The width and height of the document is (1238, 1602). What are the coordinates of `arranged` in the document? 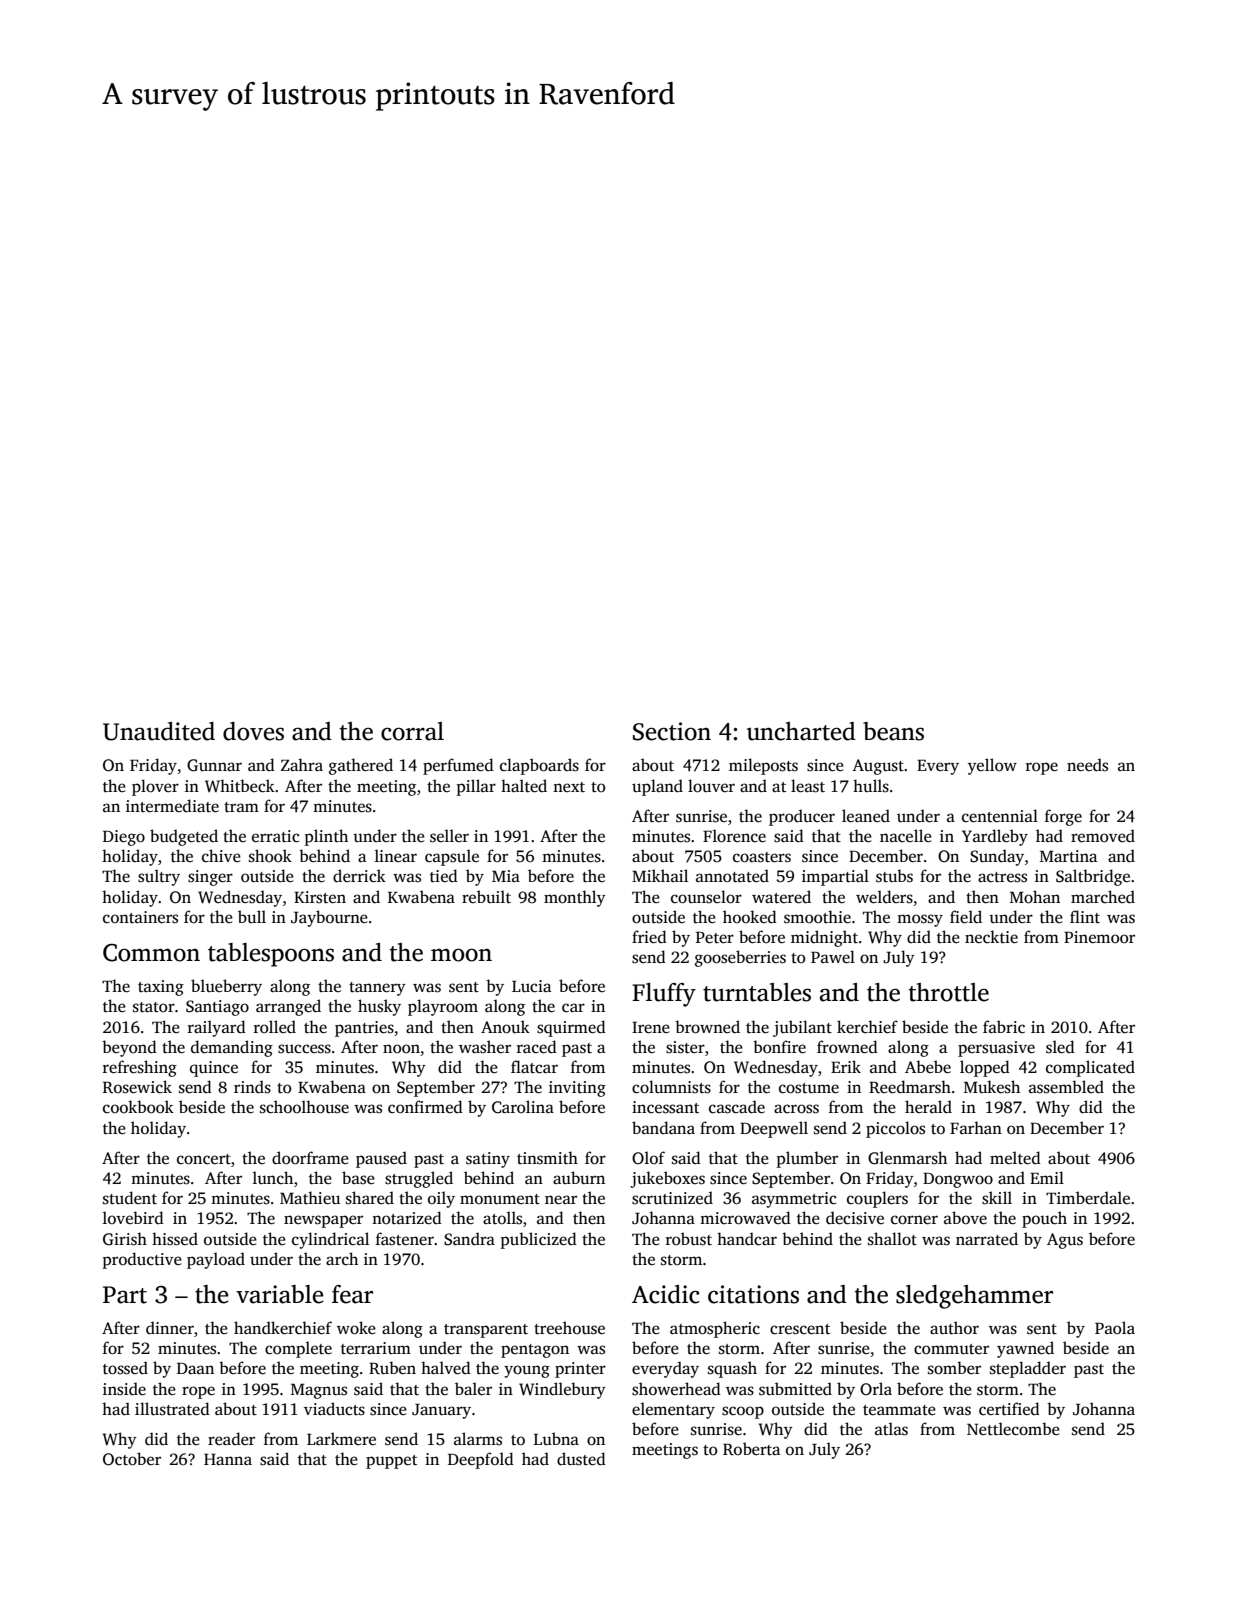 It's located at (288, 1007).
